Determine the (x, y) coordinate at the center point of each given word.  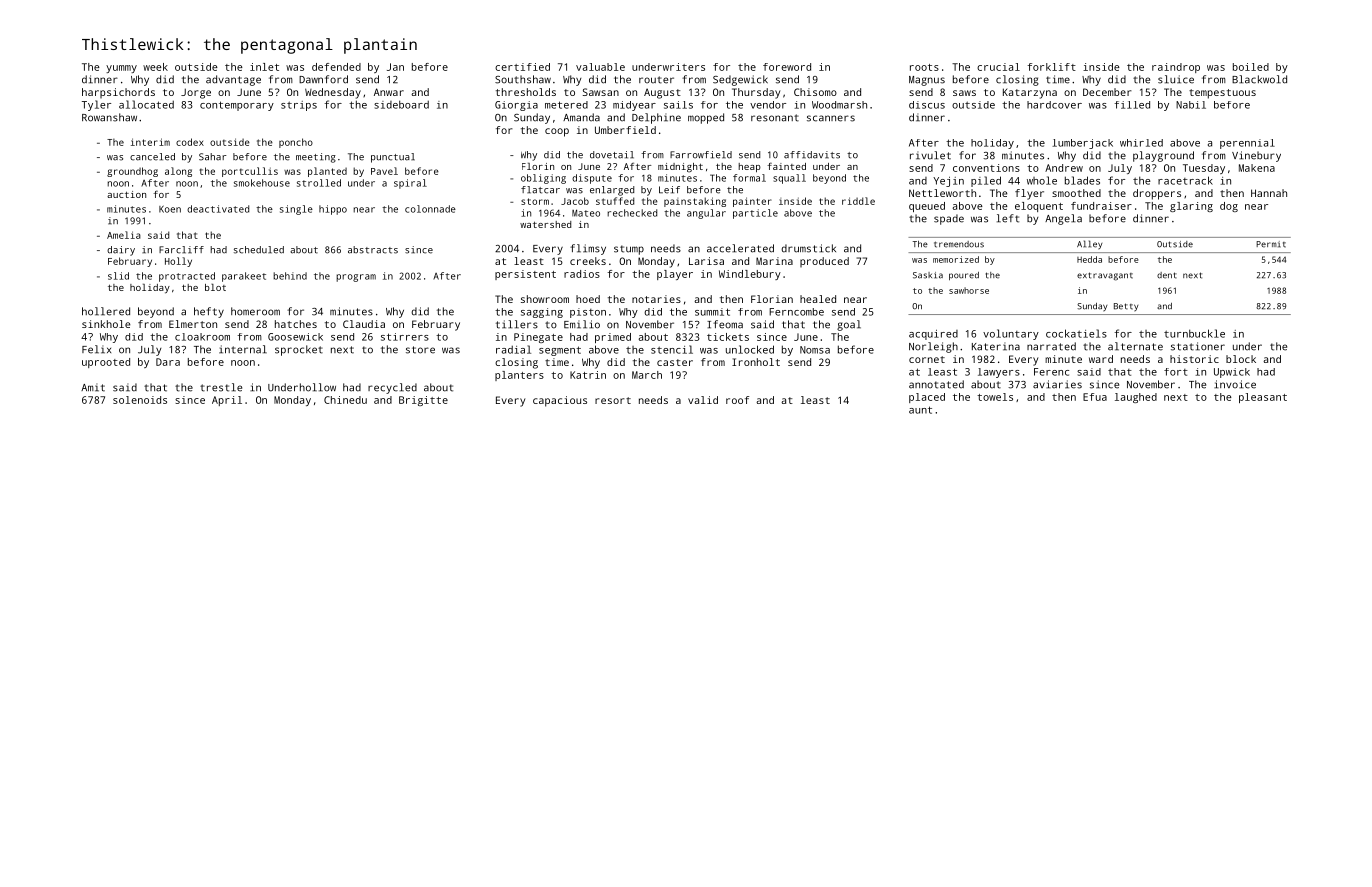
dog (1229, 207)
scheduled (259, 250)
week (155, 67)
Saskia (928, 275)
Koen (170, 209)
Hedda (1089, 259)
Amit (93, 387)
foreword (787, 67)
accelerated (740, 248)
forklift (1051, 67)
